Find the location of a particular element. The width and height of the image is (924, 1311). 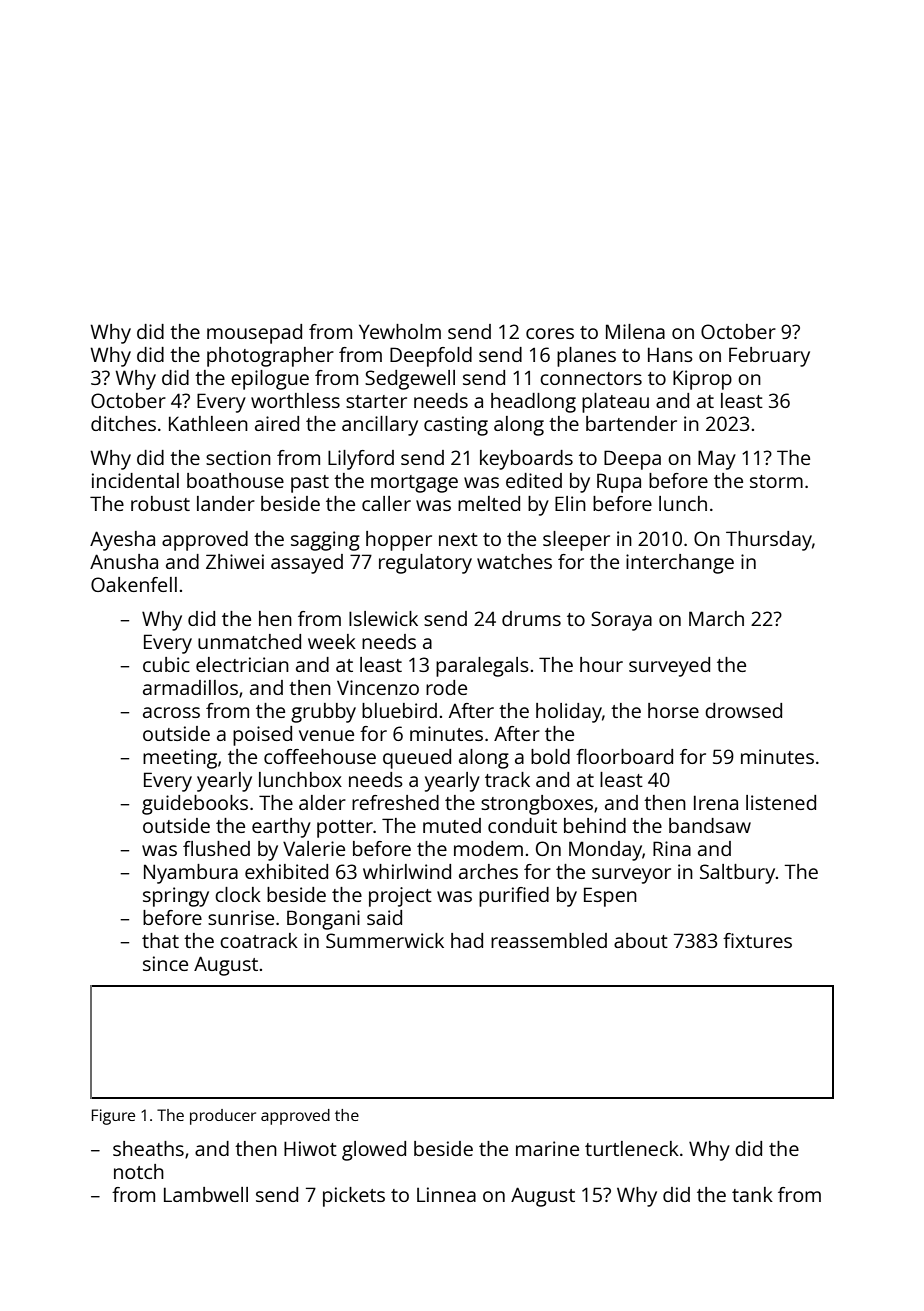

listened is located at coordinates (781, 802).
